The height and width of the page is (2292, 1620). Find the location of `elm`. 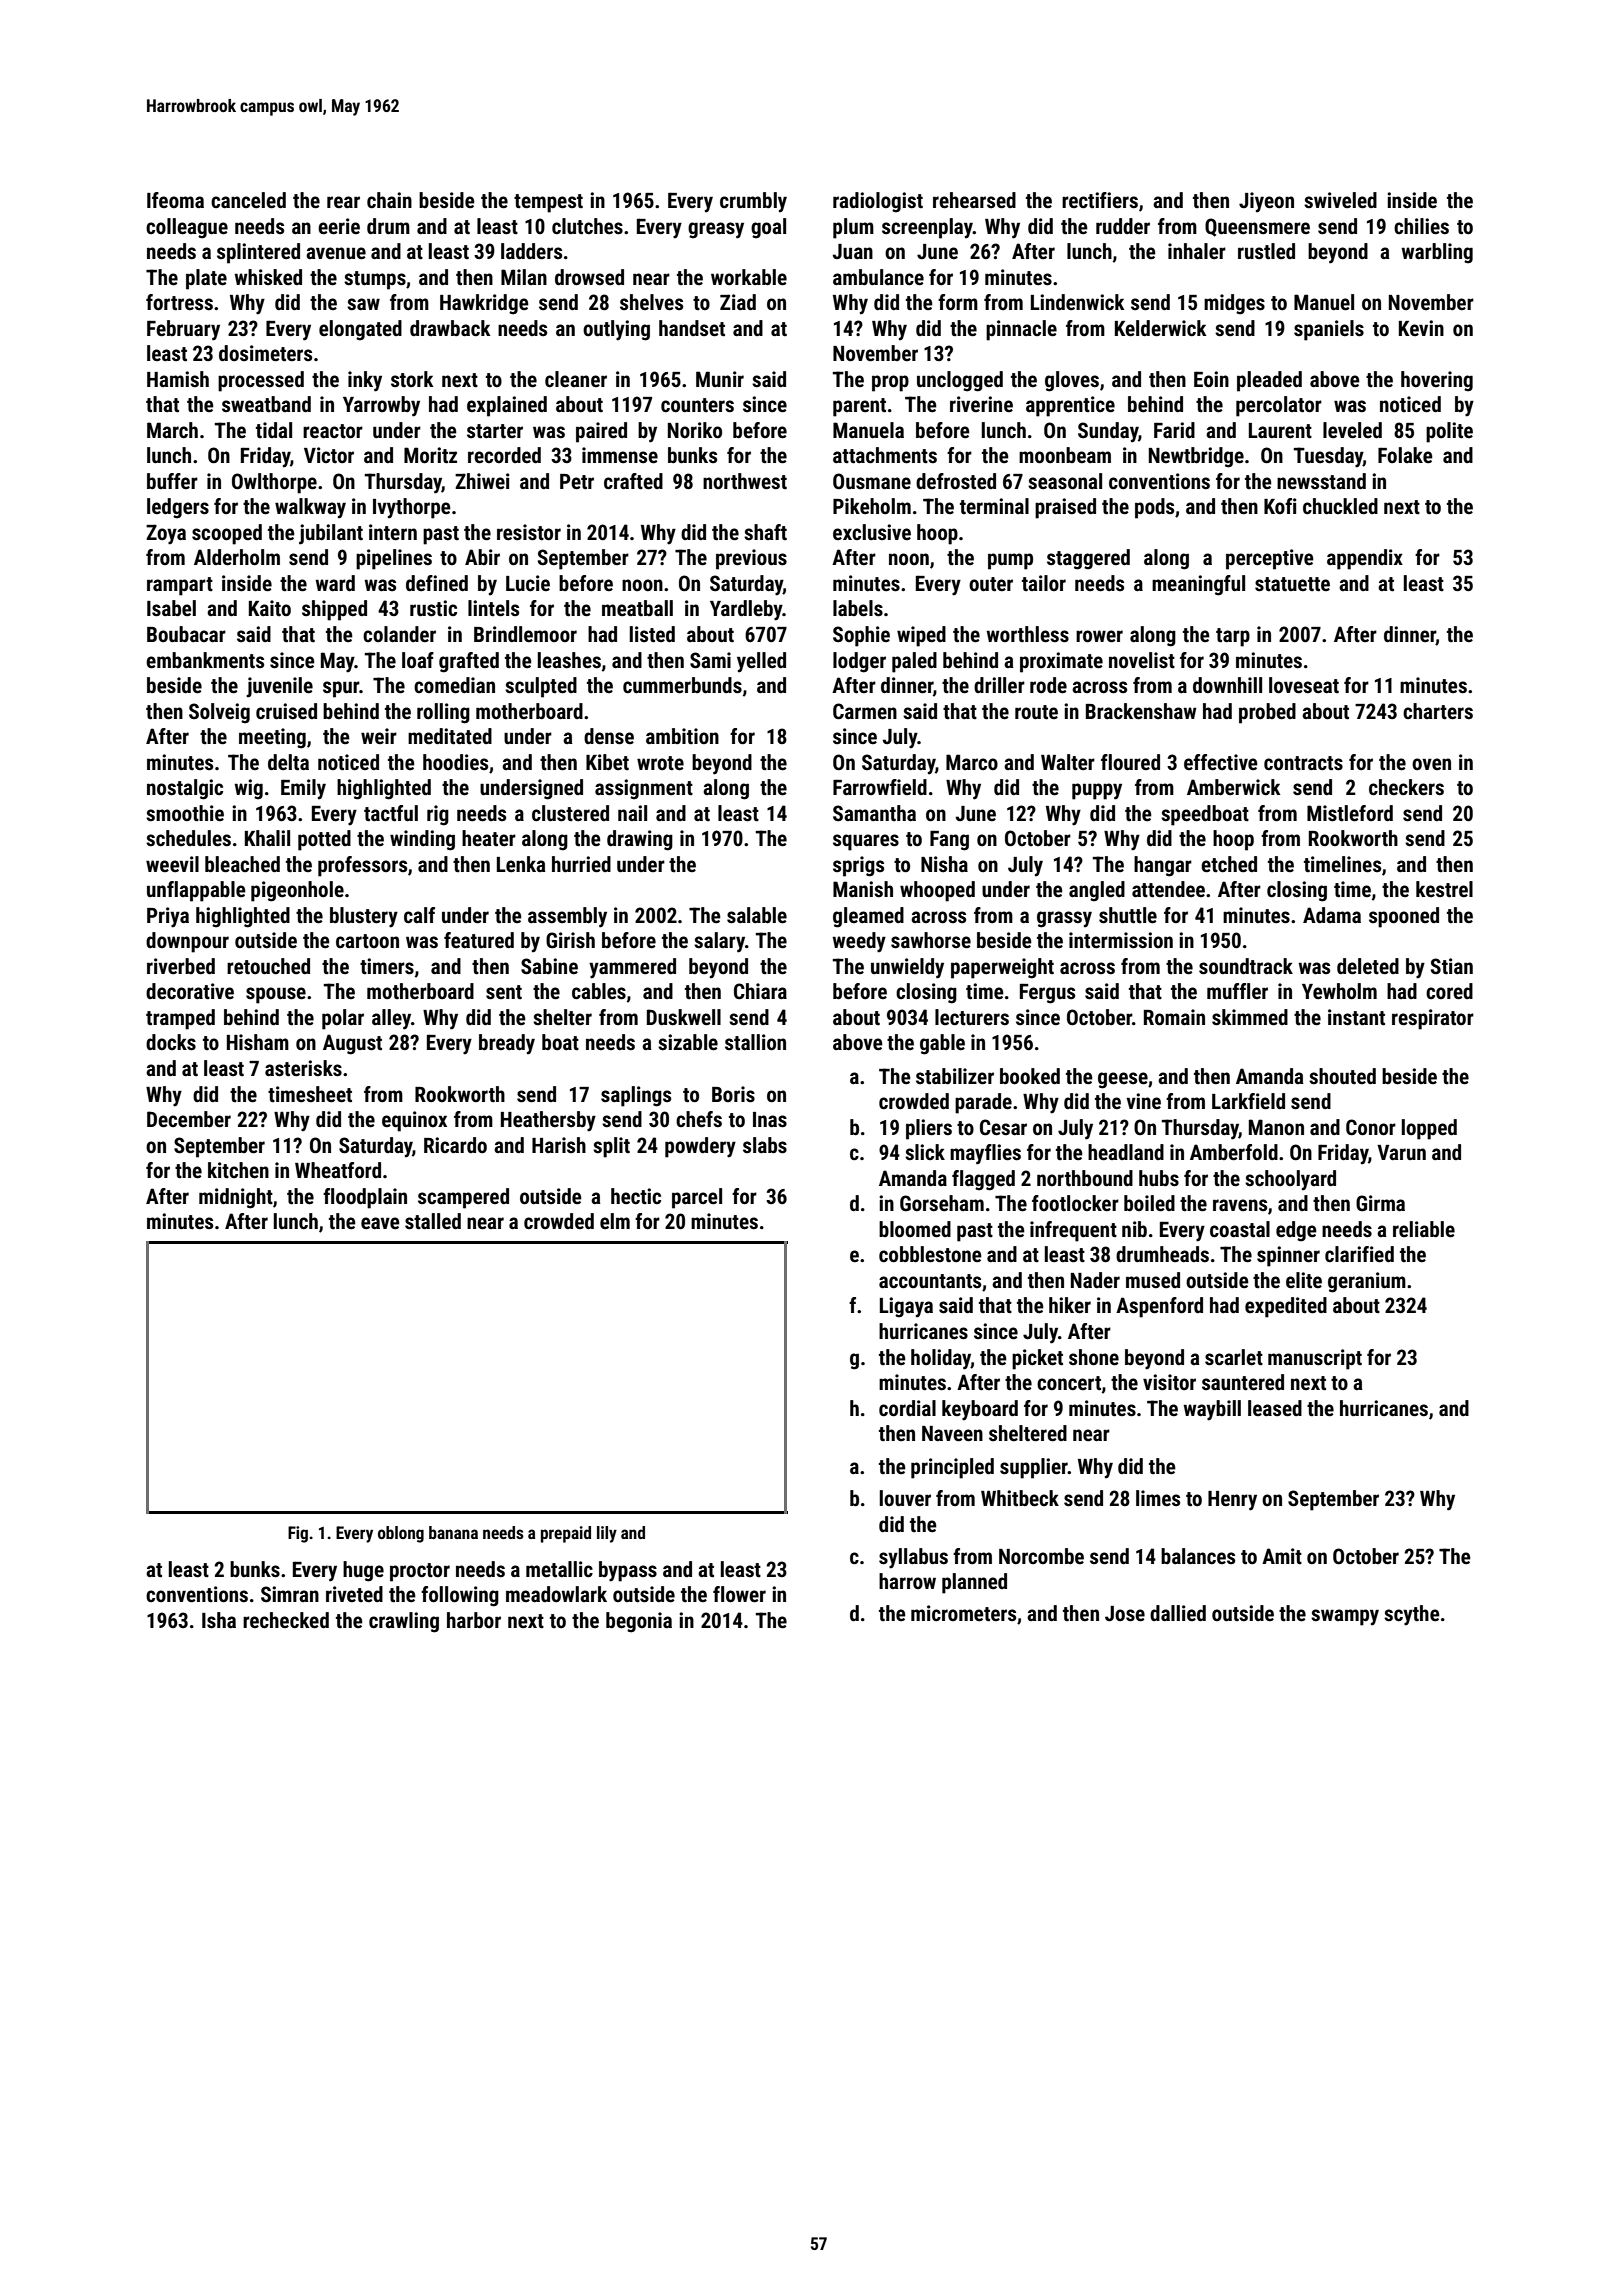

elm is located at coordinates (615, 1221).
